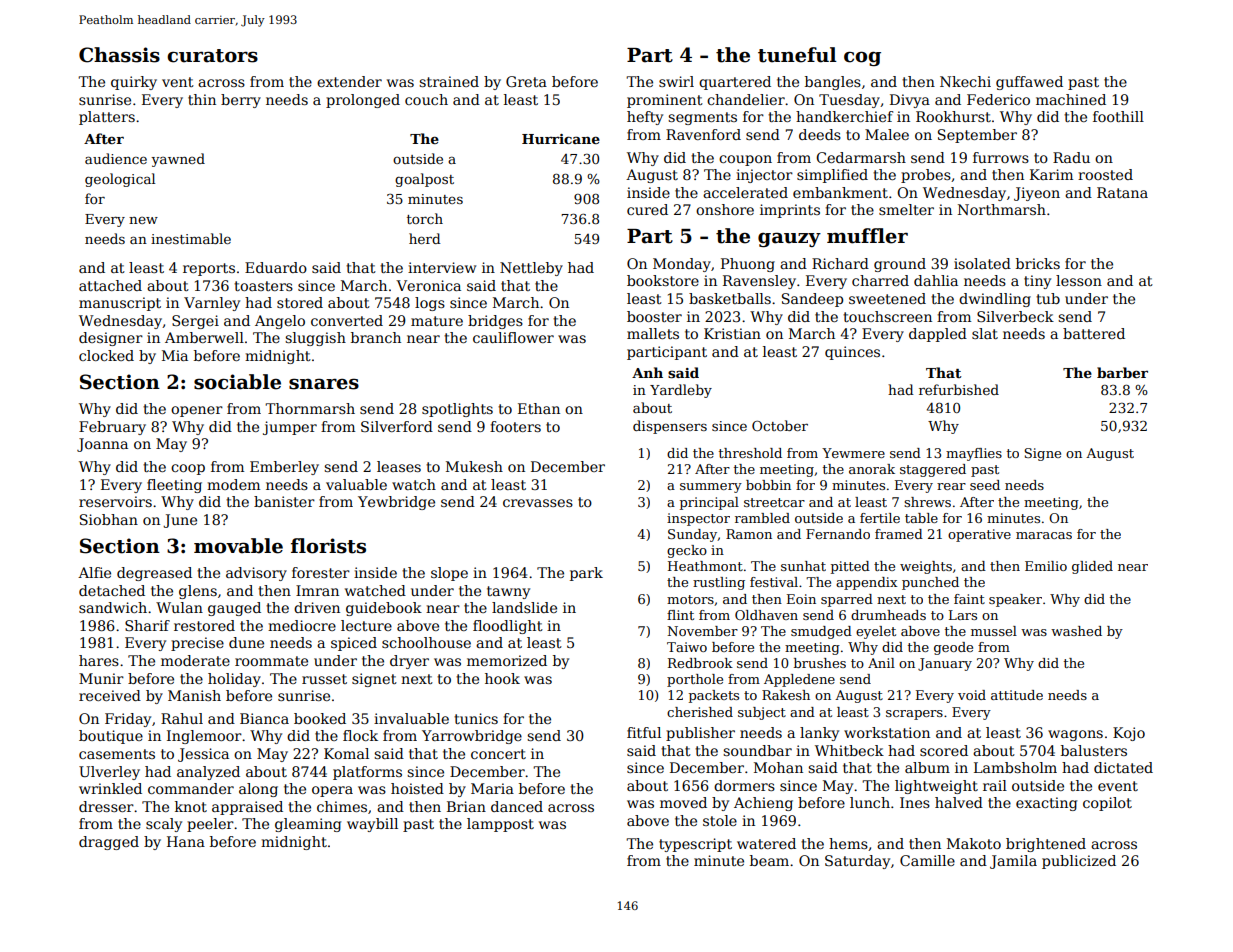 The width and height of the screenshot is (1233, 952). I want to click on footers, so click(515, 426).
